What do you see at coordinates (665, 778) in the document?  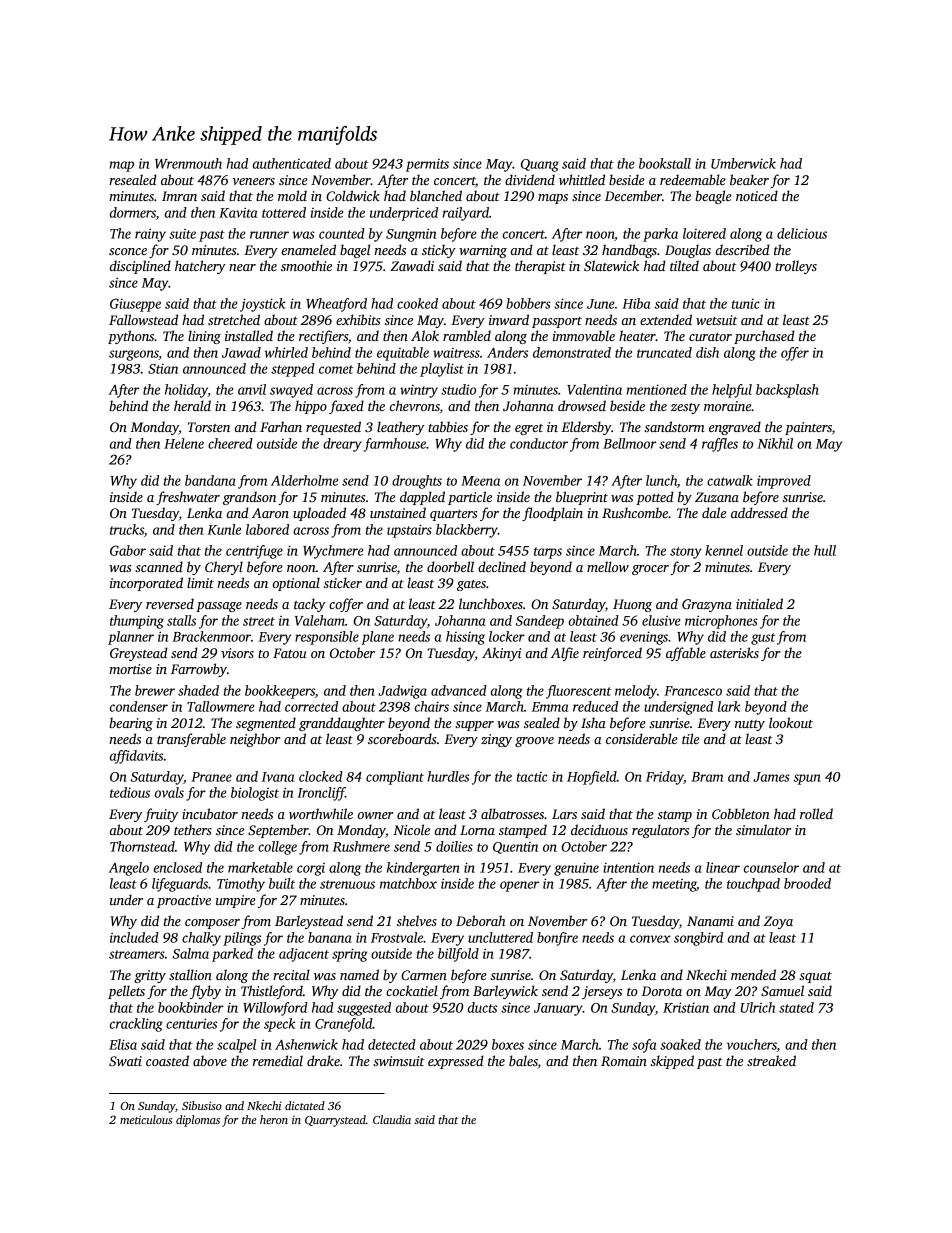 I see `Friday` at bounding box center [665, 778].
